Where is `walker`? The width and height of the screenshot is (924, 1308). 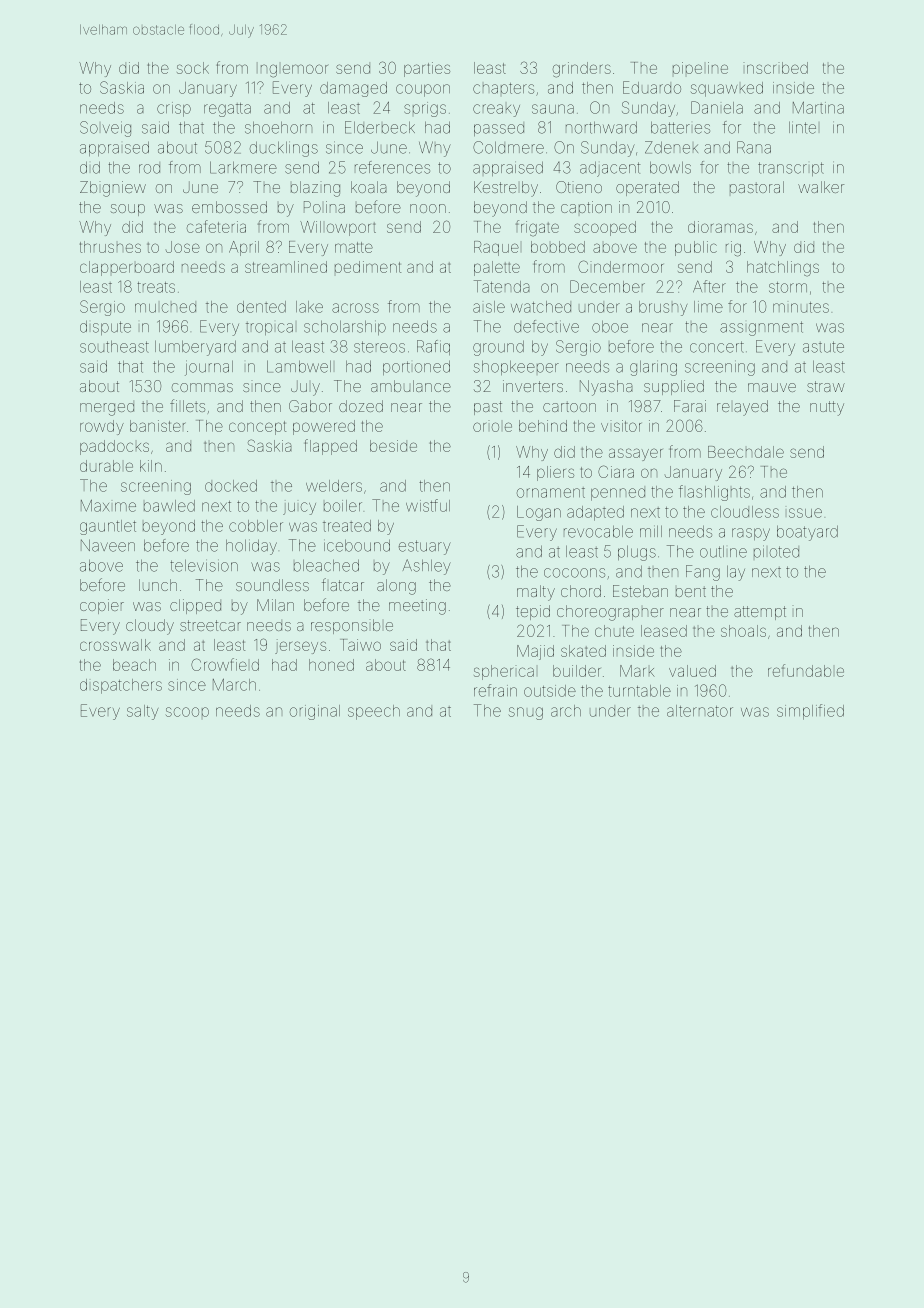
walker is located at coordinates (821, 187).
